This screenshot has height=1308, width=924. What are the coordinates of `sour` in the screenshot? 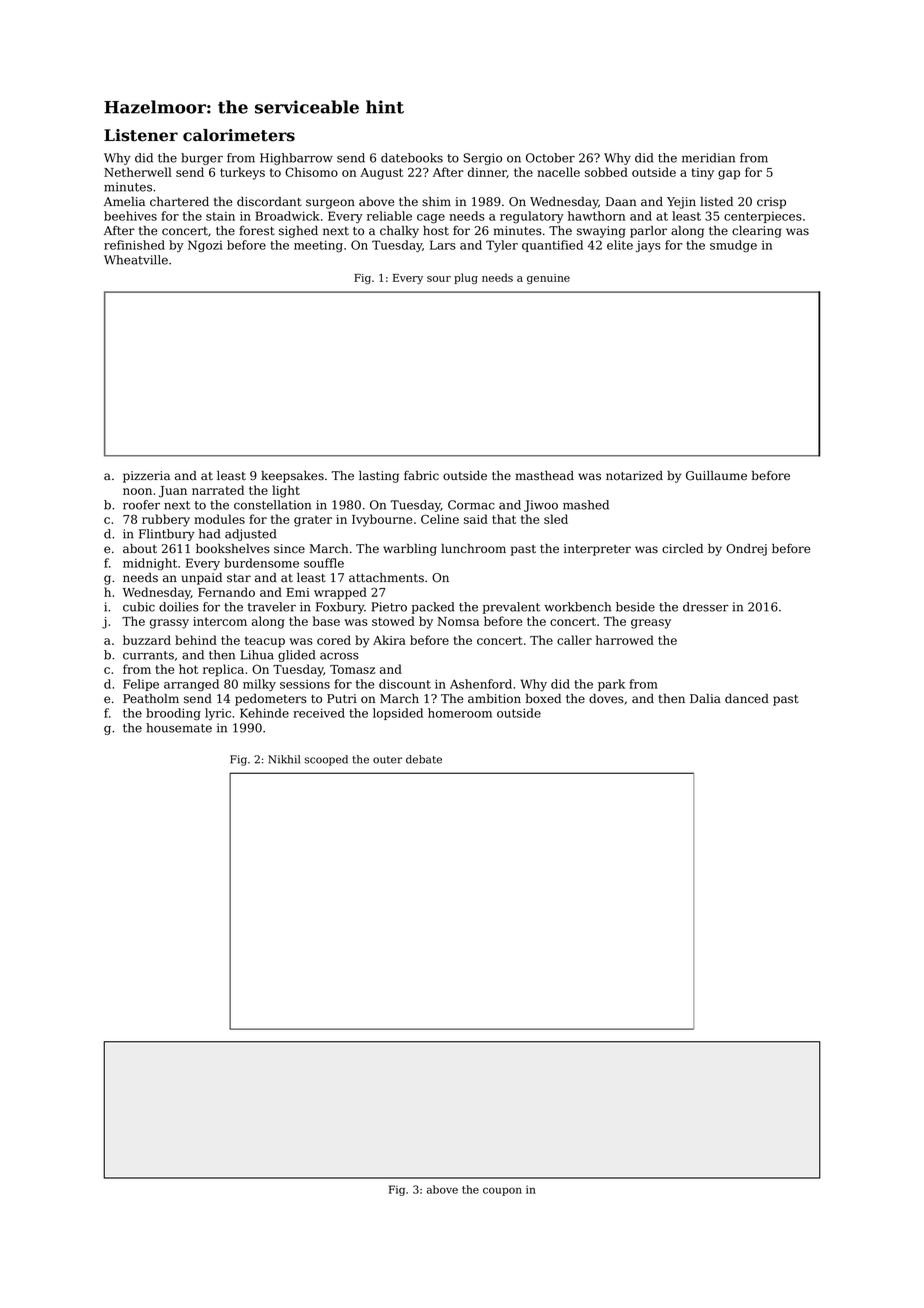 It's located at (439, 279).
